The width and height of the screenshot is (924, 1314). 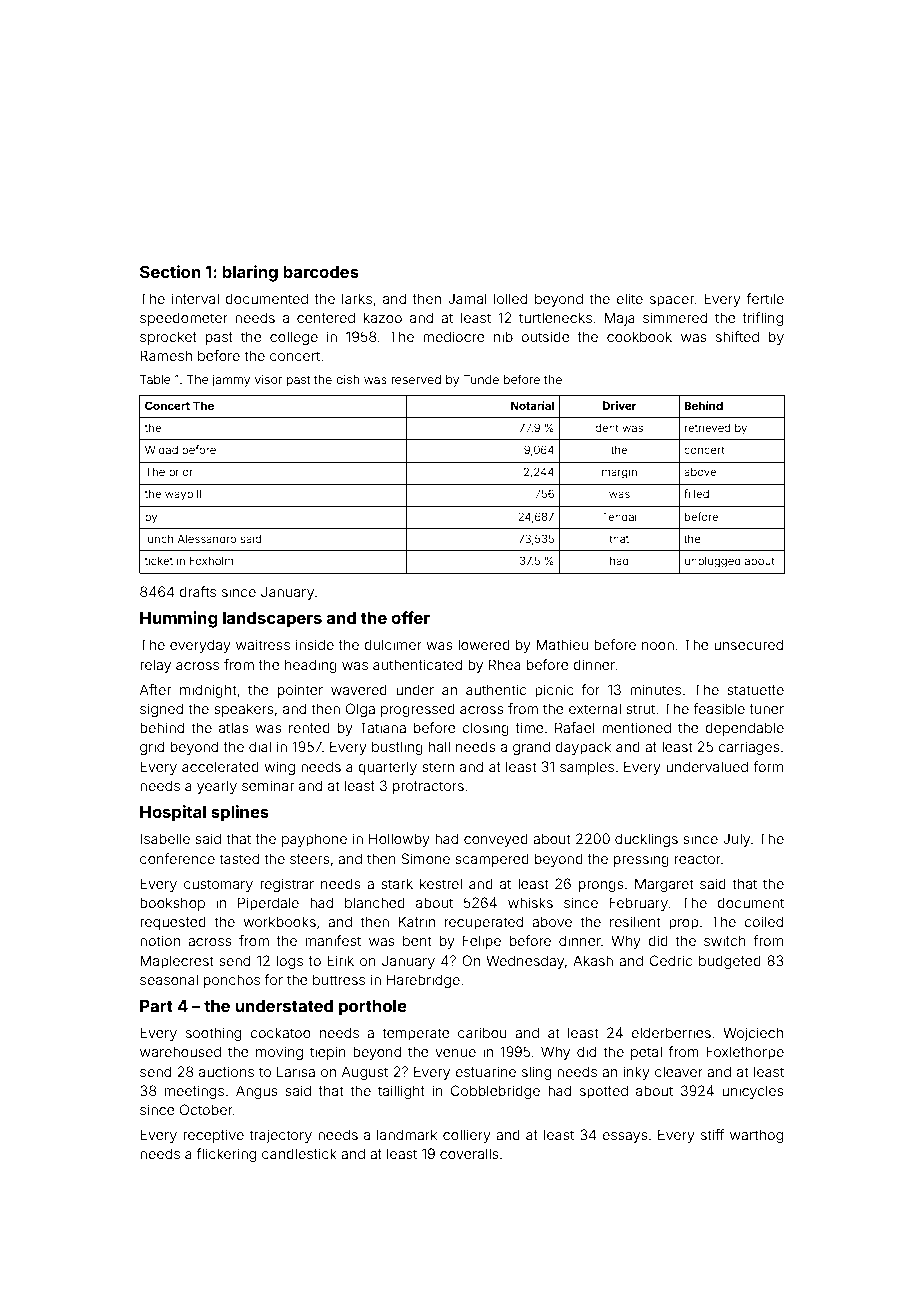 What do you see at coordinates (510, 298) in the screenshot?
I see `lolled` at bounding box center [510, 298].
